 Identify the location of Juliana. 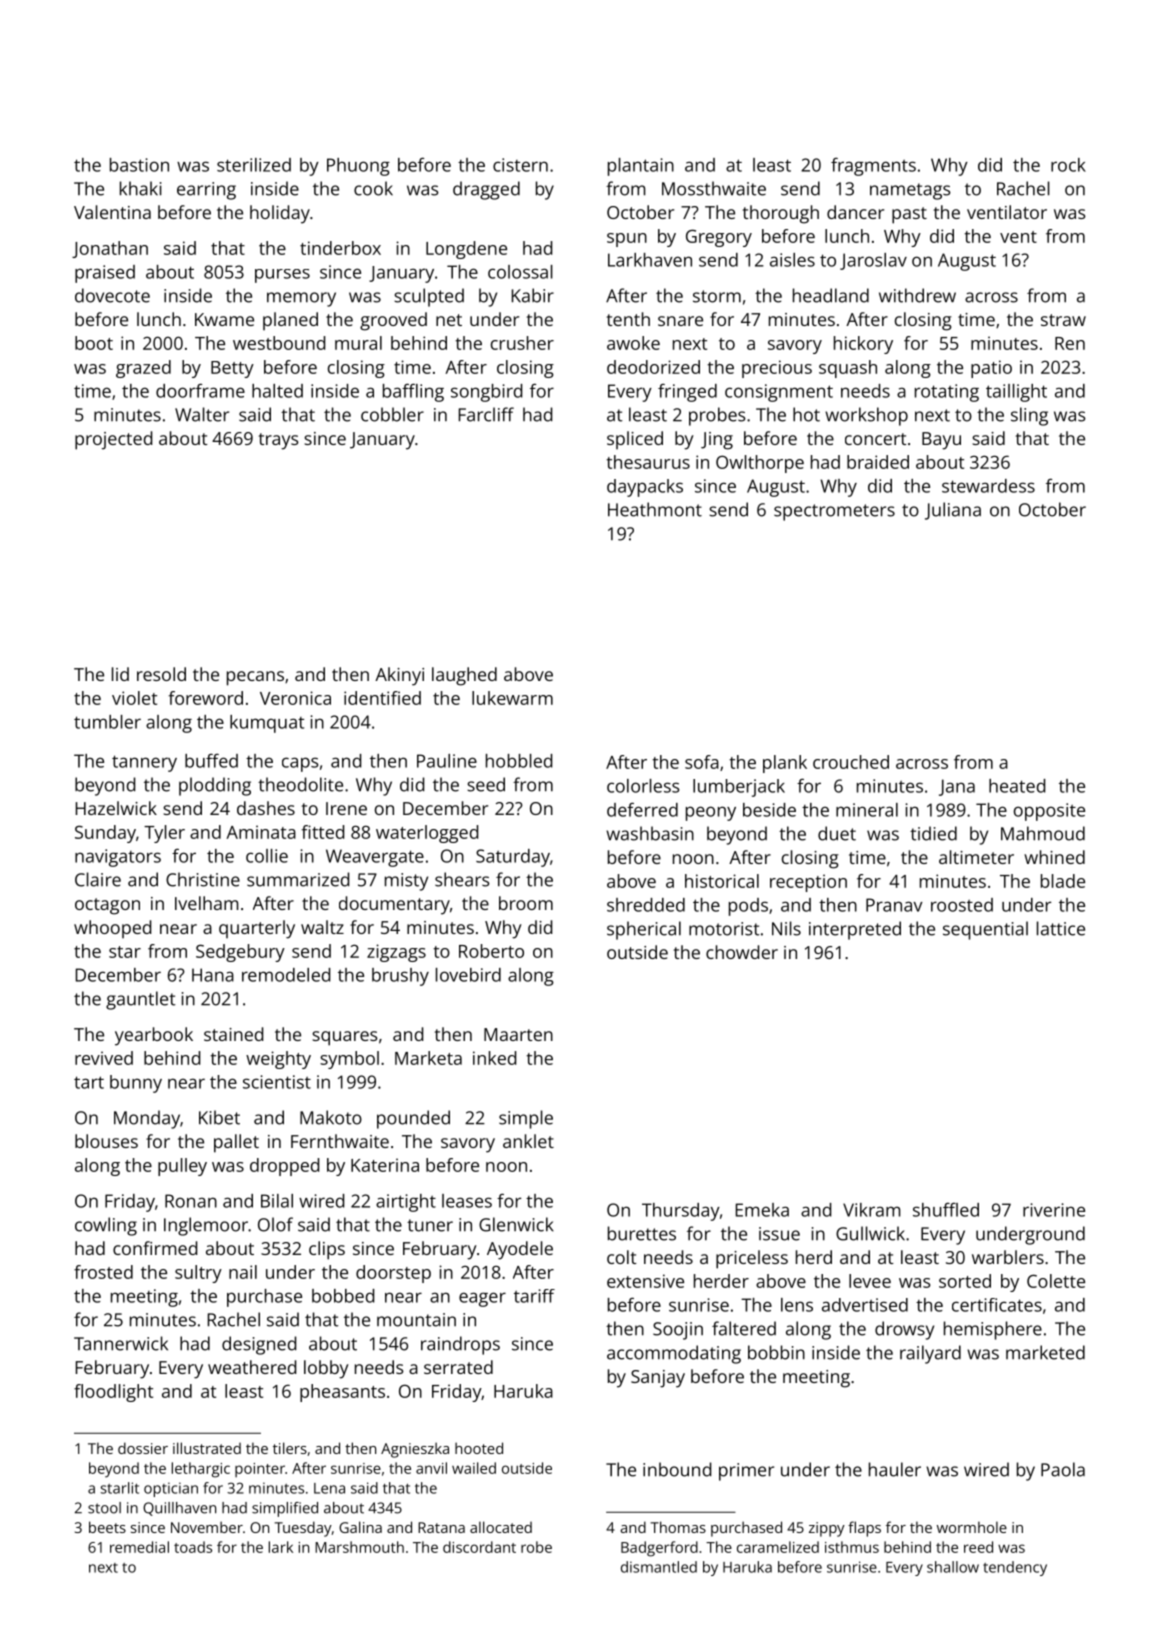
(953, 511).
